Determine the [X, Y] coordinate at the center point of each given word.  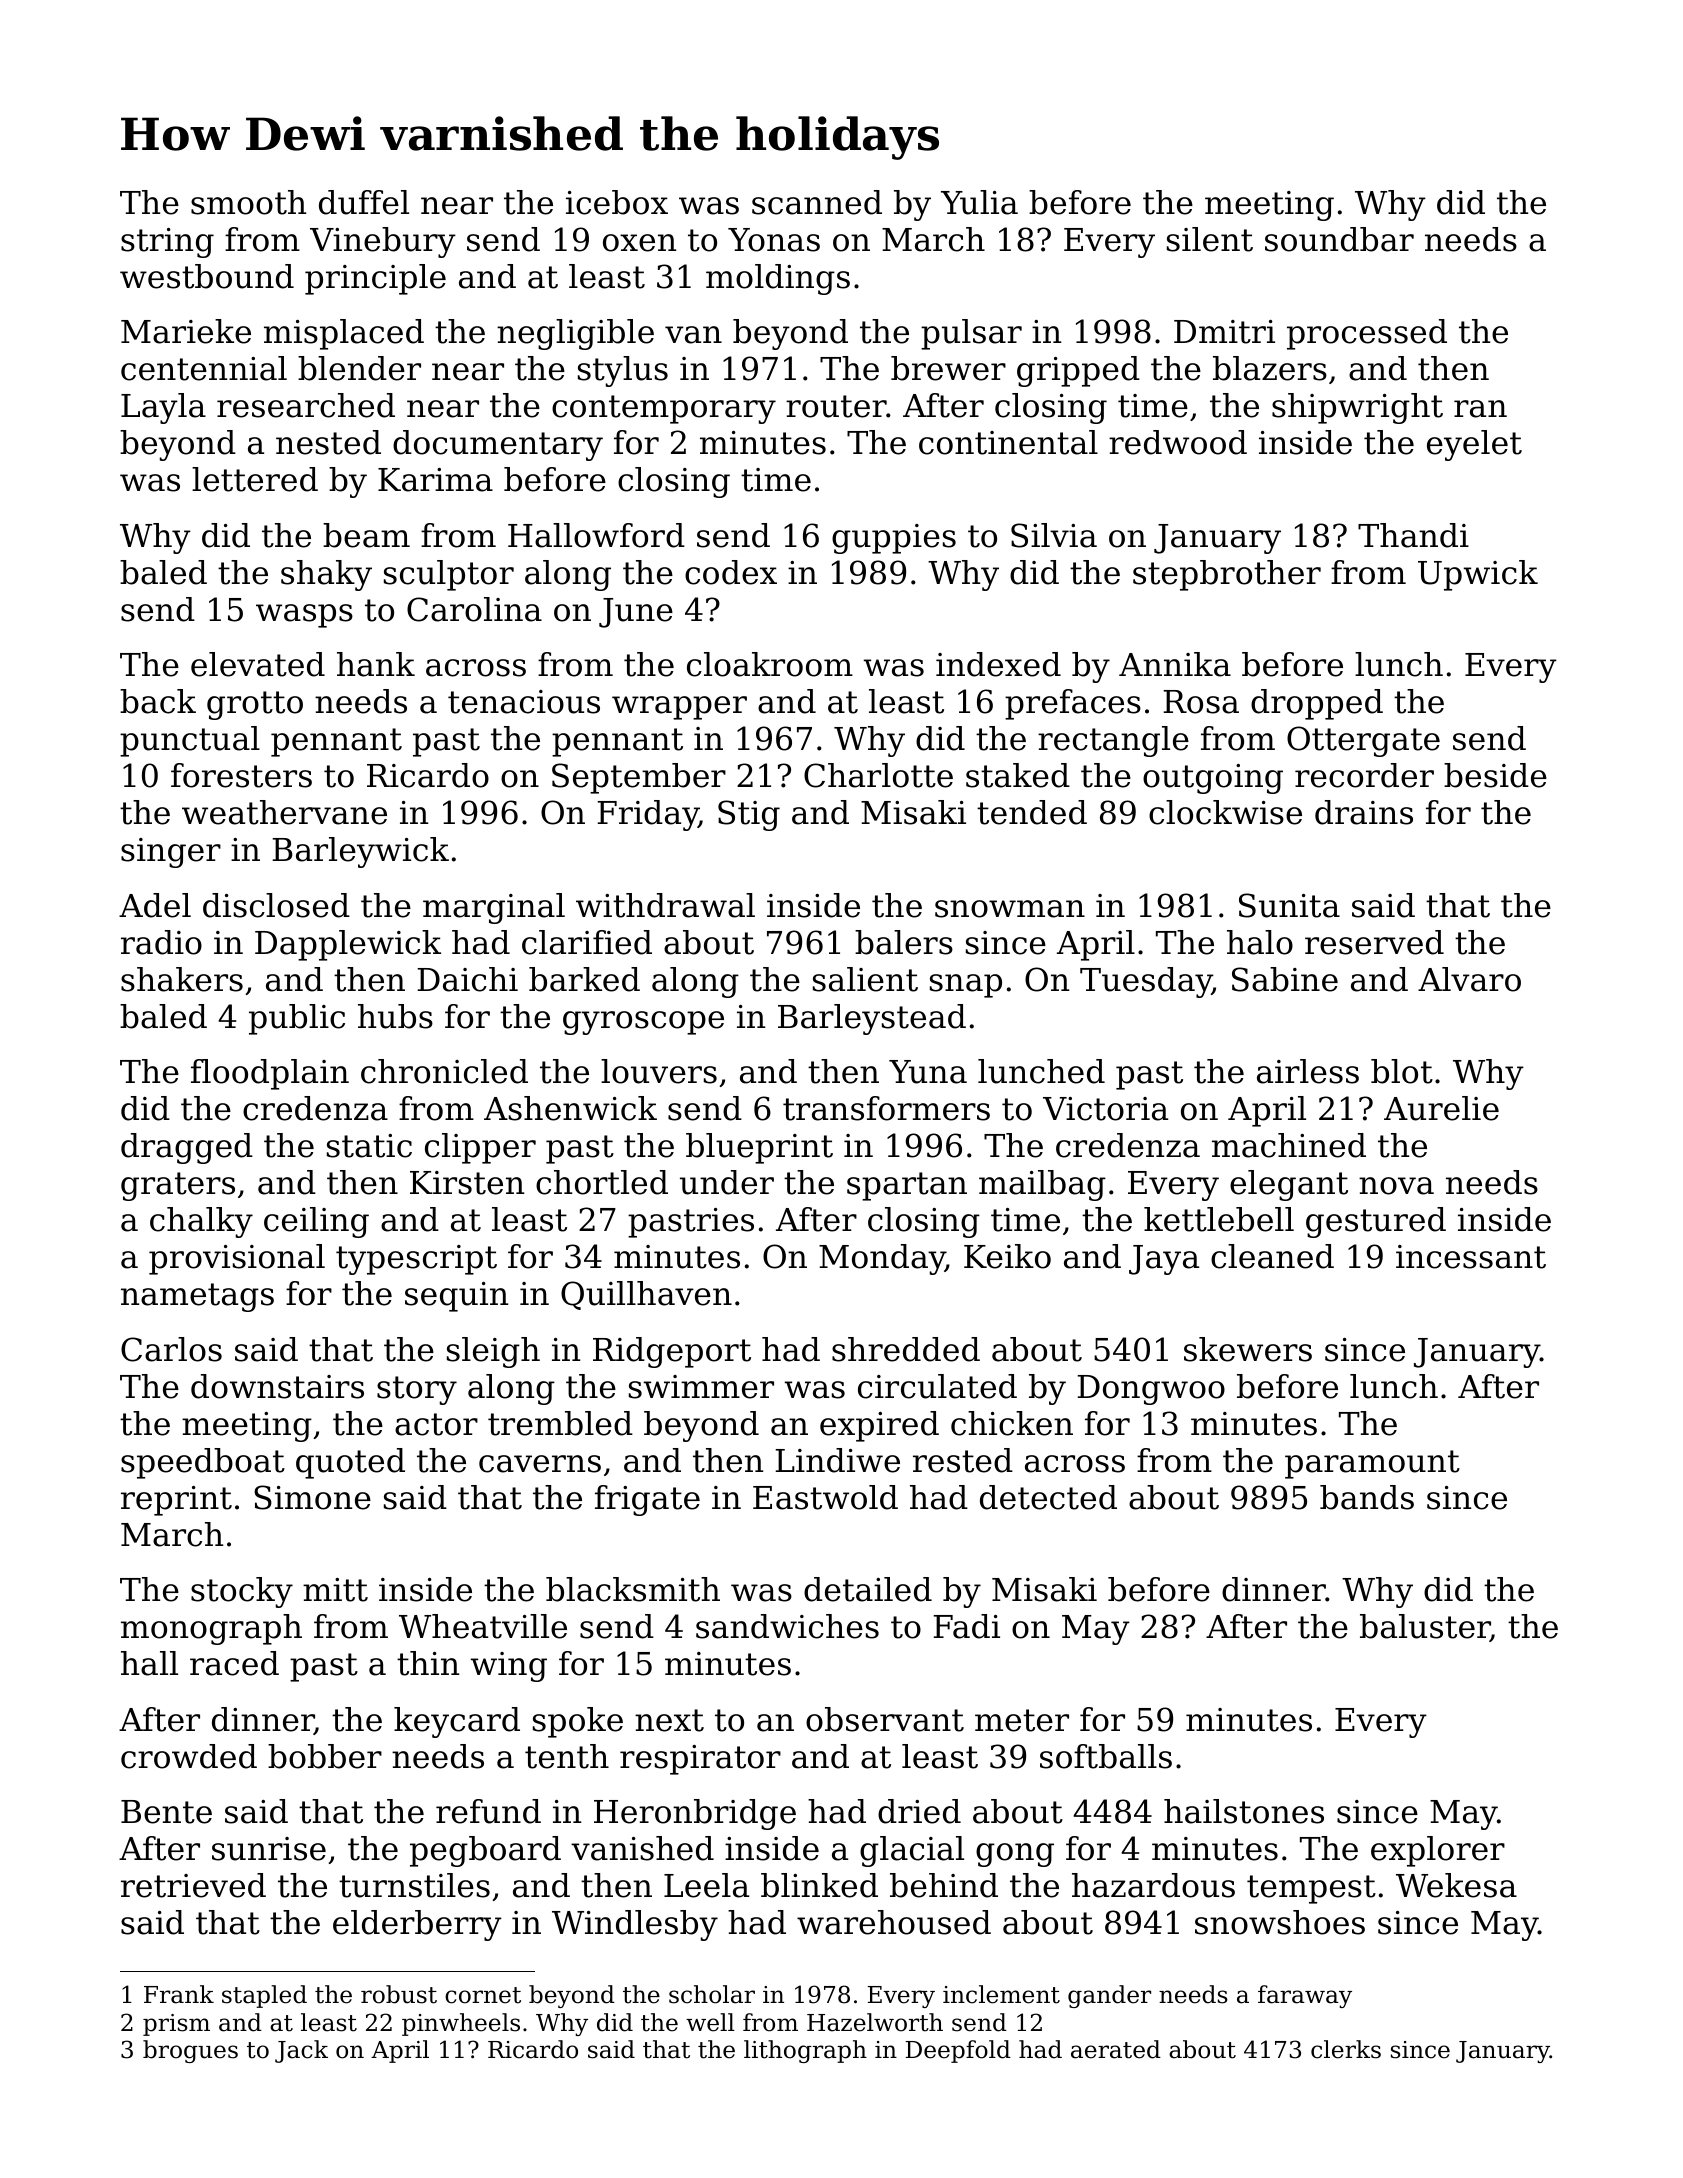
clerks [1346, 2049]
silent [1210, 239]
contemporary [664, 409]
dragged [187, 1148]
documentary [498, 445]
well [710, 2022]
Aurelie [1441, 1108]
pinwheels [461, 2024]
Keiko [1007, 1256]
